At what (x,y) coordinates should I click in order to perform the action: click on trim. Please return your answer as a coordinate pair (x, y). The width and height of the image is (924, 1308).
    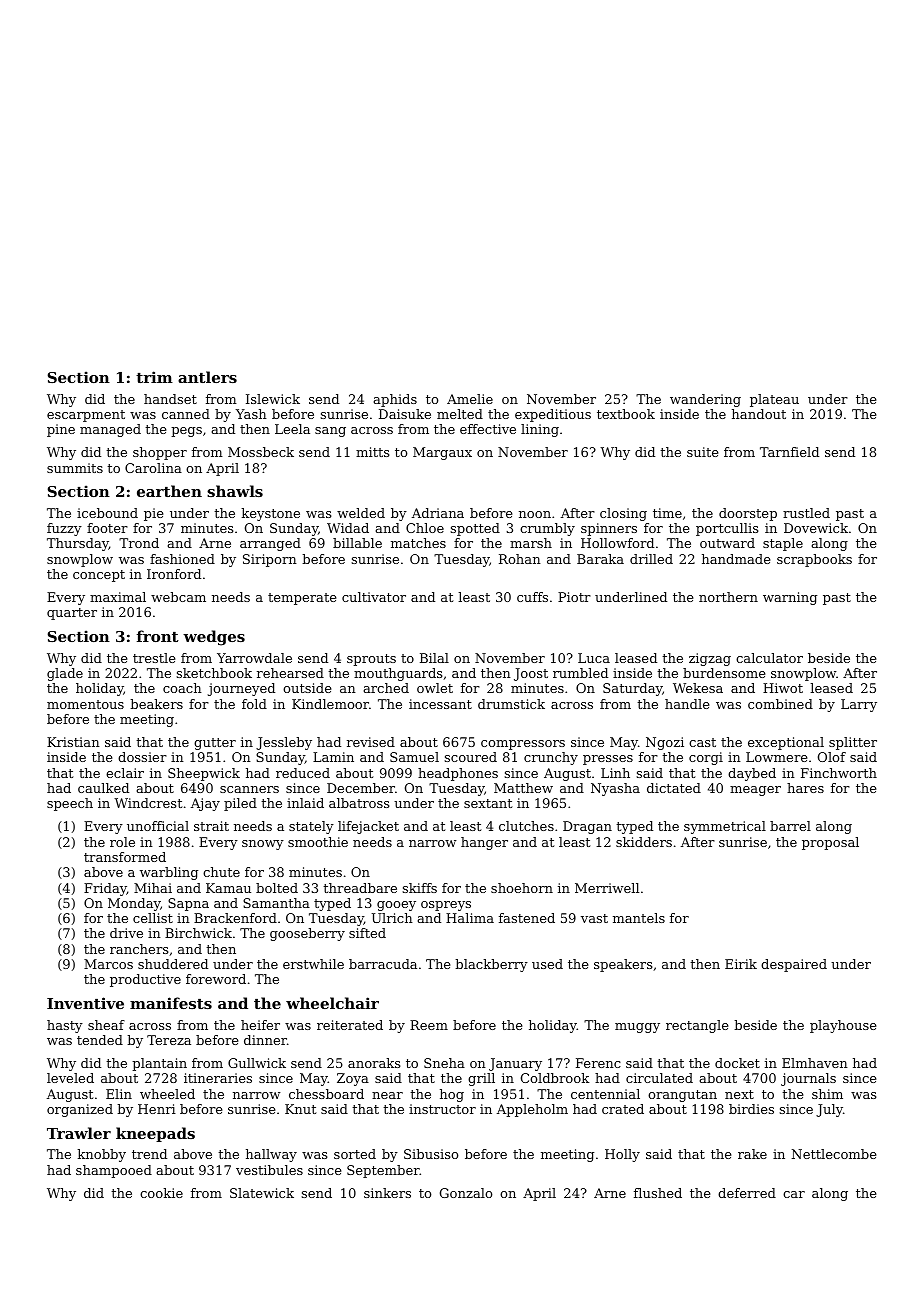
    Looking at the image, I should click on (154, 377).
